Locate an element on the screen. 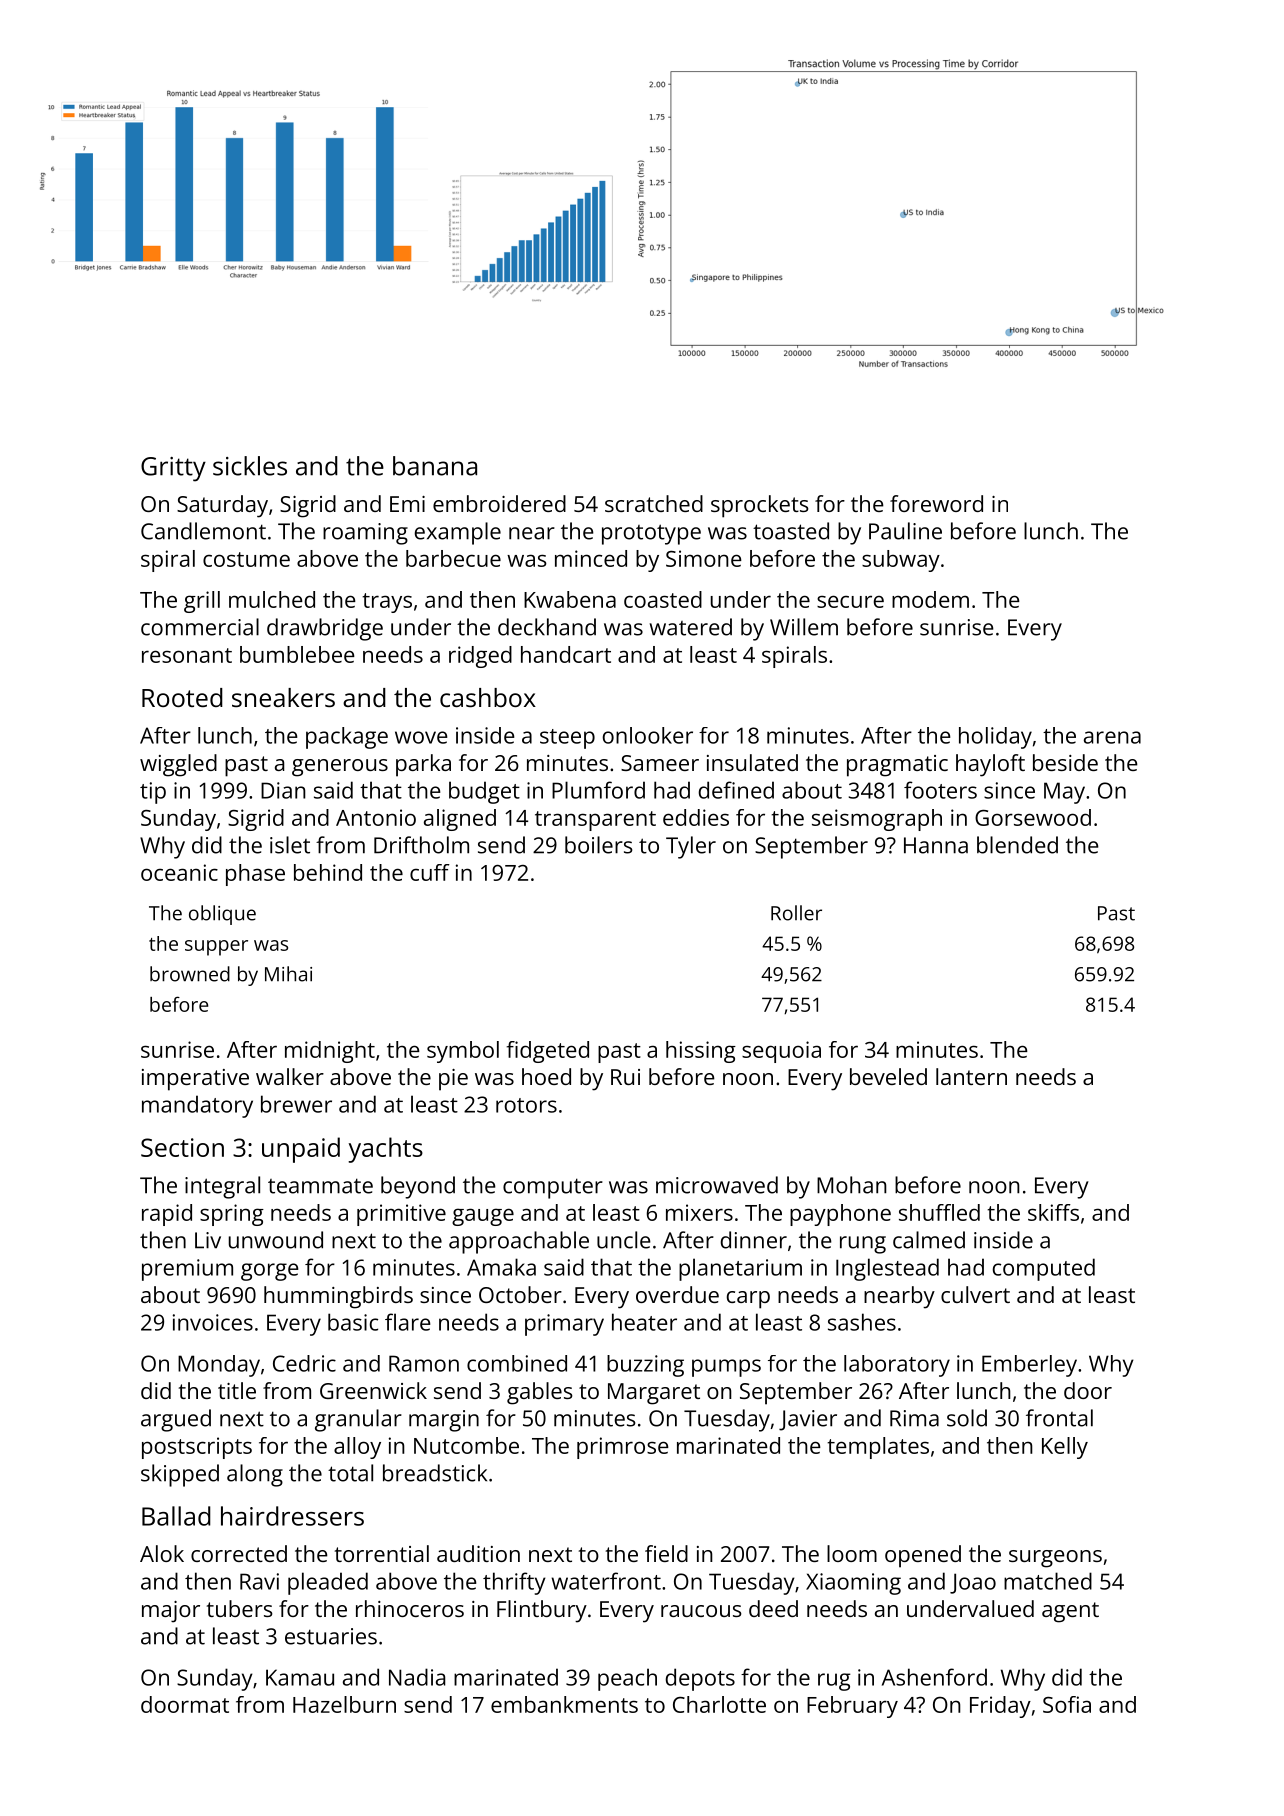  Mihai is located at coordinates (288, 974).
